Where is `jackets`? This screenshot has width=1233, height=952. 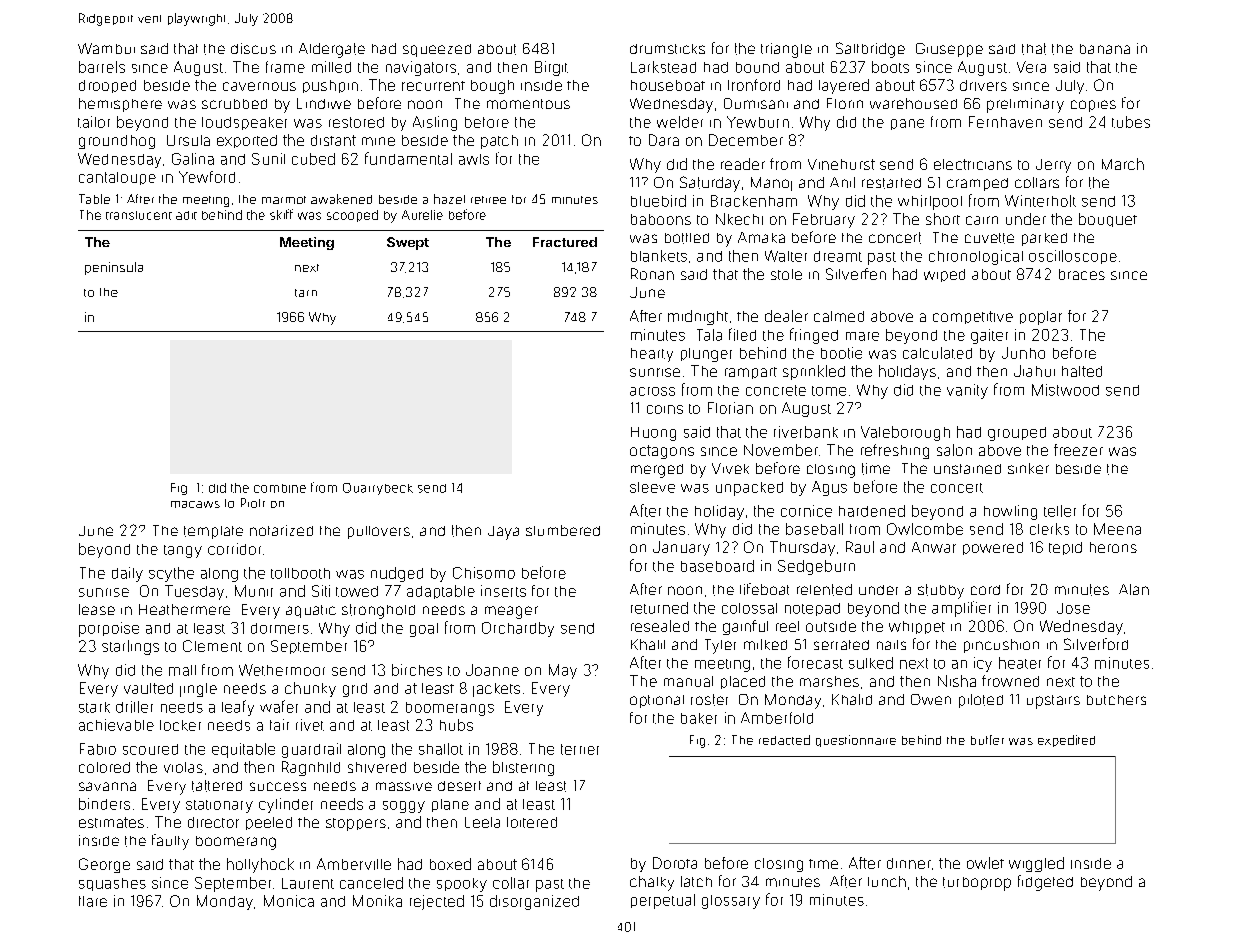 jackets is located at coordinates (496, 690).
